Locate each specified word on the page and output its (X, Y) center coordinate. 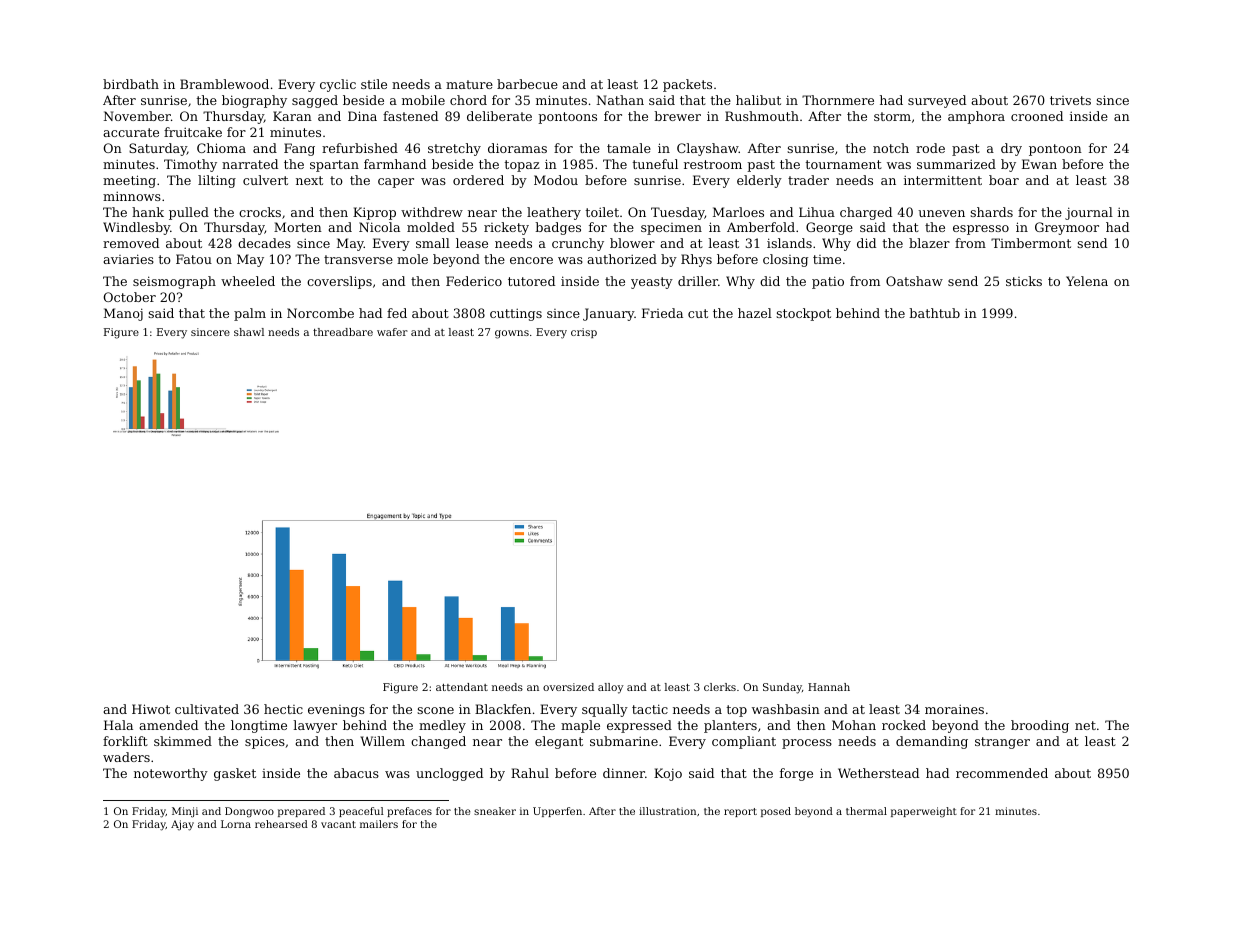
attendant (462, 687)
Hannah (829, 687)
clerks (720, 687)
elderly (759, 181)
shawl (249, 332)
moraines (954, 709)
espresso (981, 230)
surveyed (937, 101)
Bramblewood (224, 84)
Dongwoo (249, 812)
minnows (132, 196)
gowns (512, 334)
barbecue (527, 84)
